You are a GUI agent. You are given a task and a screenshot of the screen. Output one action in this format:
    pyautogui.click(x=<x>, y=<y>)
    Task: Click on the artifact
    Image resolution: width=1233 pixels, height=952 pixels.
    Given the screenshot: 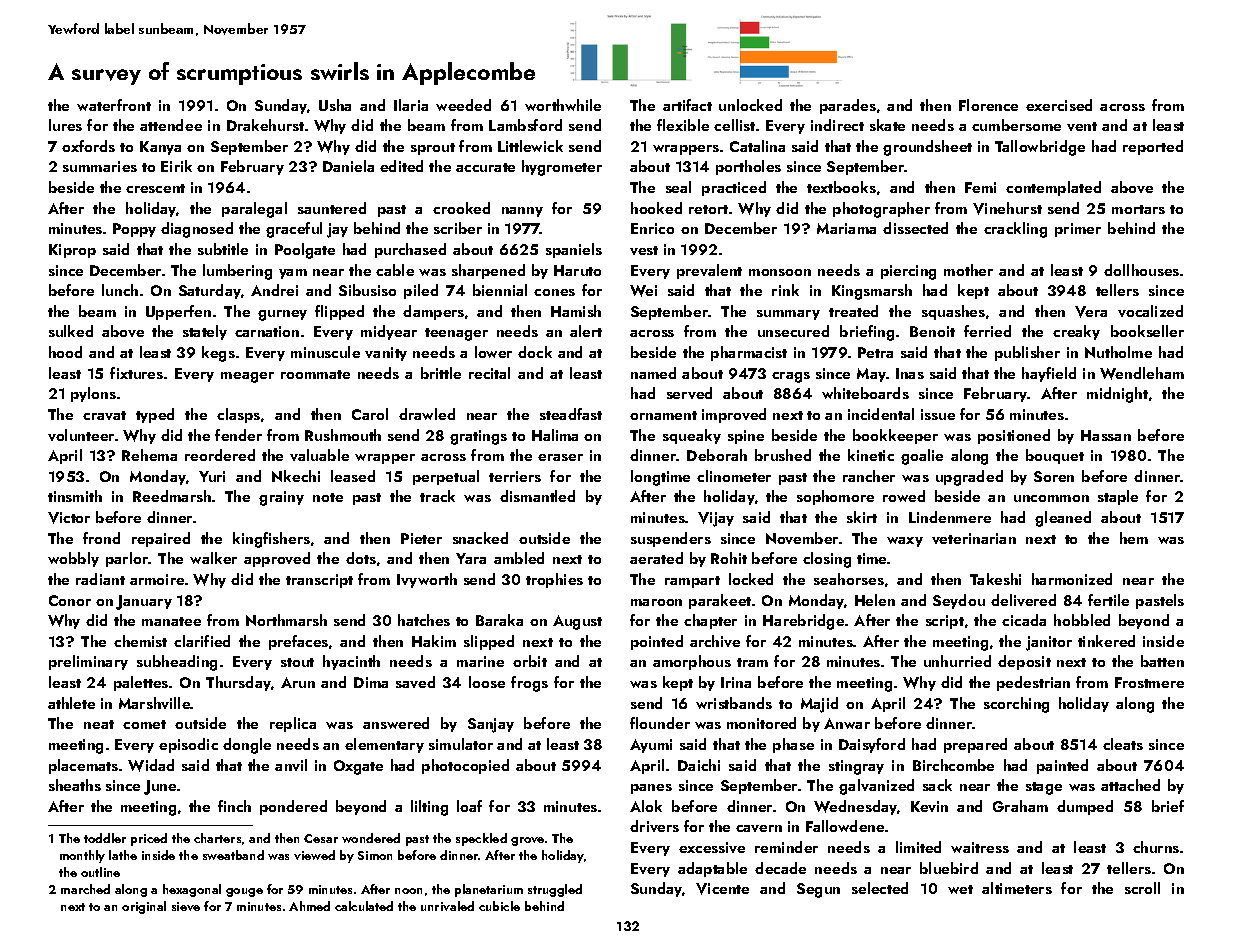 What is the action you would take?
    pyautogui.click(x=687, y=105)
